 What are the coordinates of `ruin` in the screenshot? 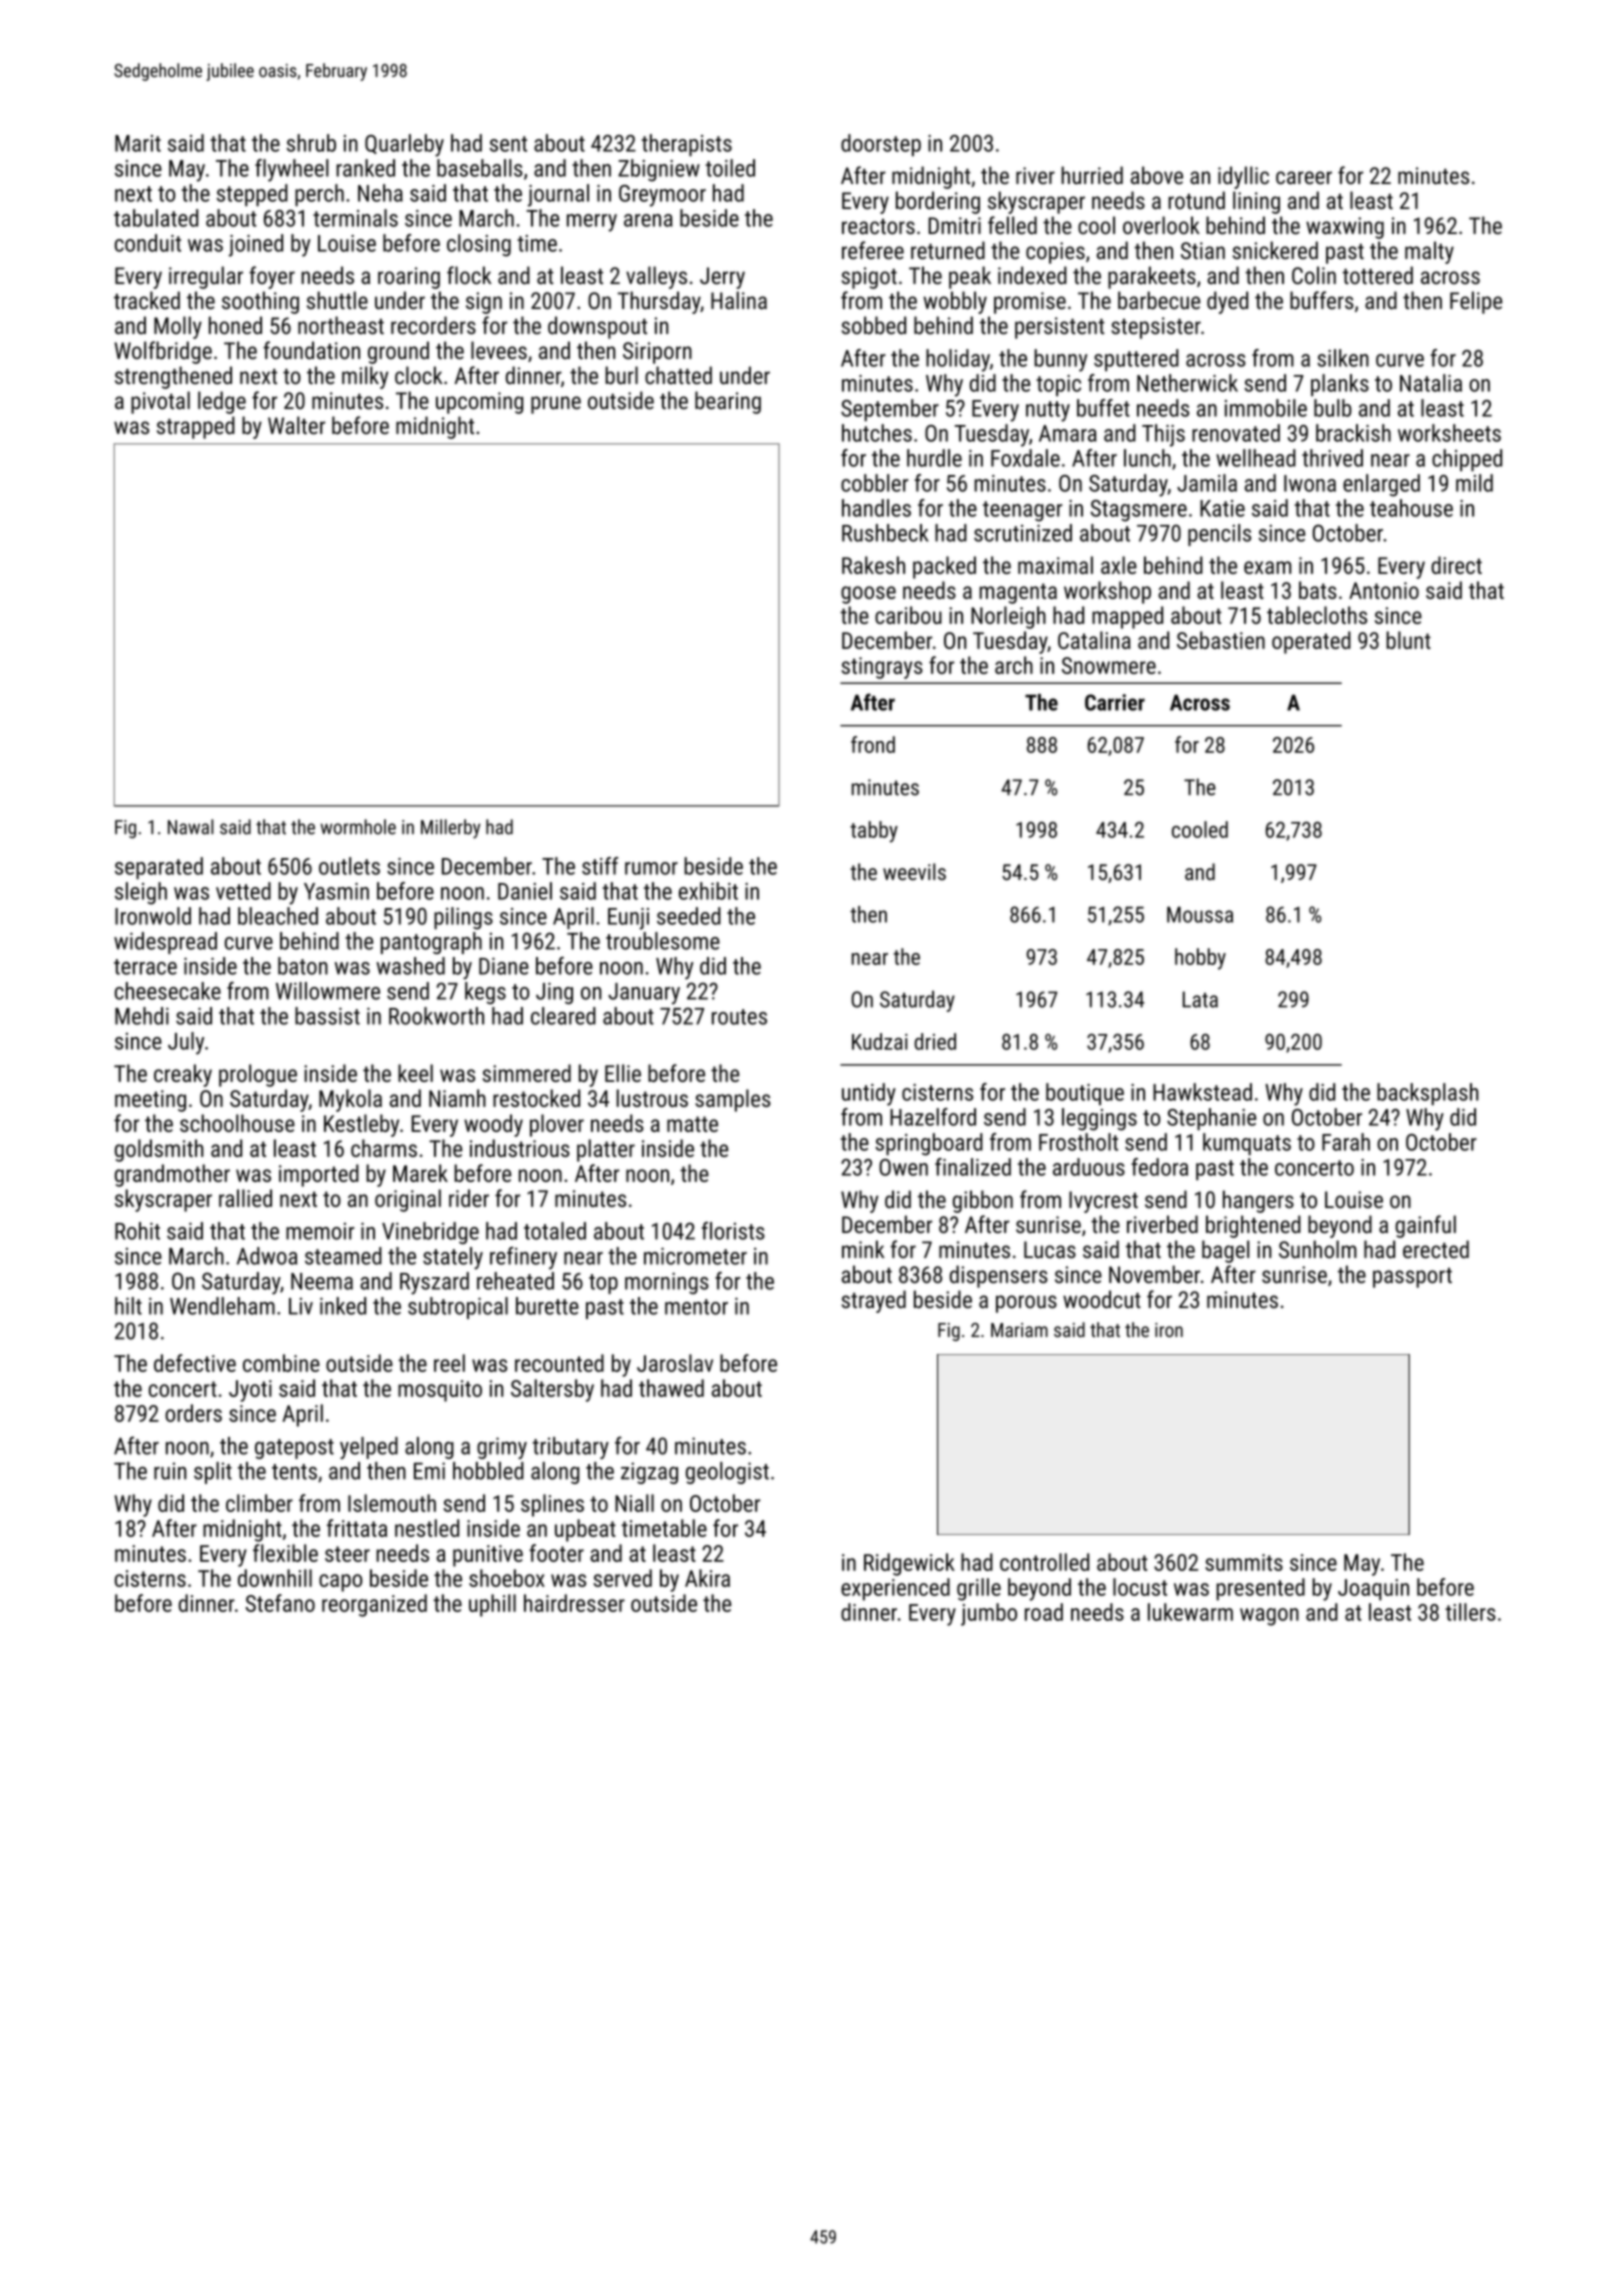 It's located at (170, 1471).
